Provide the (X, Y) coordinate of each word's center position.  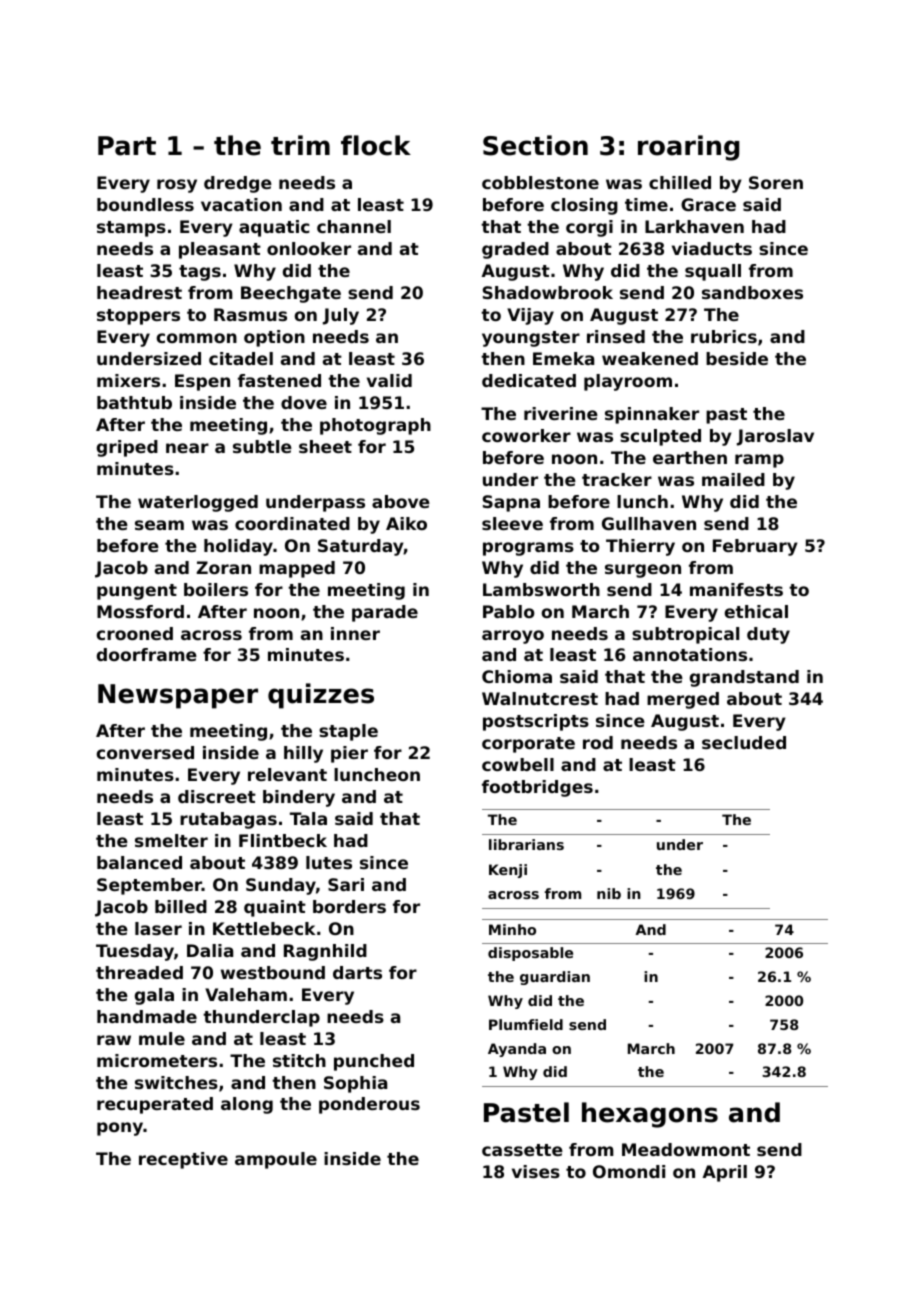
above (401, 501)
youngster (531, 339)
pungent (137, 592)
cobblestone (540, 182)
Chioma (517, 676)
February (755, 547)
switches (176, 1082)
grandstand (744, 678)
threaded (139, 972)
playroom (628, 382)
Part (127, 146)
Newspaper (178, 696)
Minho (512, 929)
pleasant (220, 250)
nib (609, 893)
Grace (708, 204)
